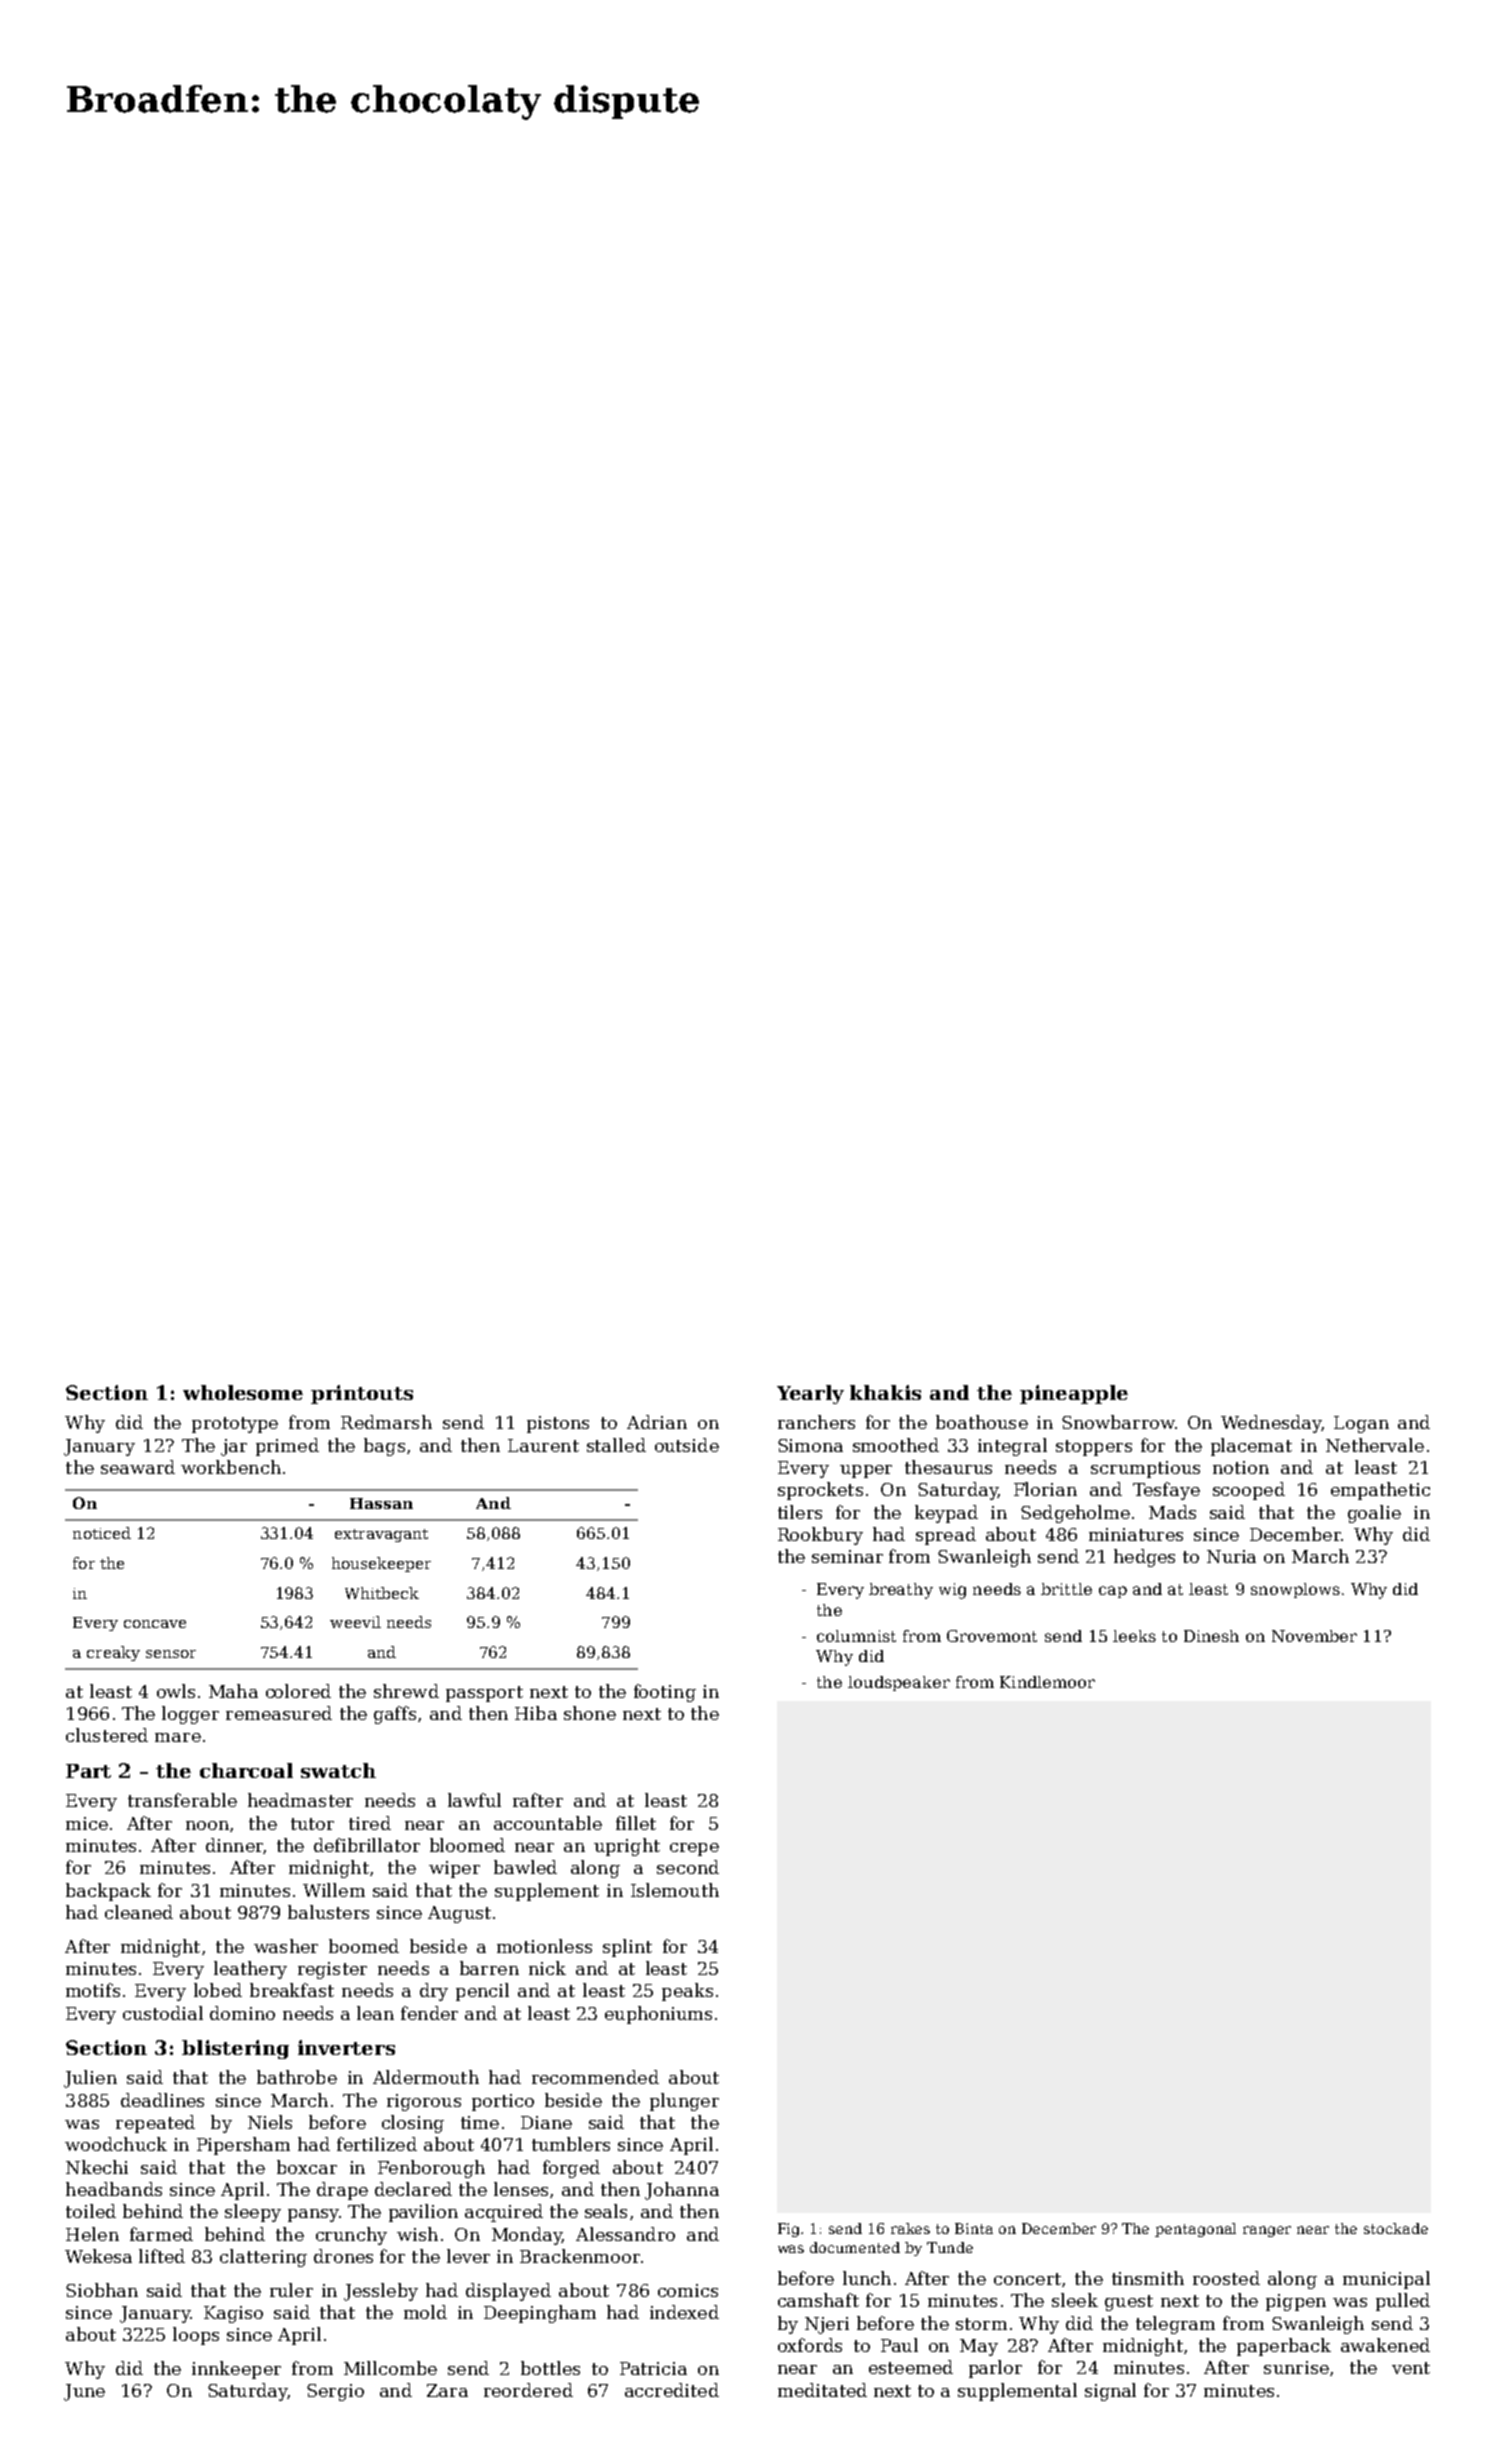 The width and height of the page is (1496, 2464). What do you see at coordinates (1211, 1636) in the page?
I see `Dinesh` at bounding box center [1211, 1636].
